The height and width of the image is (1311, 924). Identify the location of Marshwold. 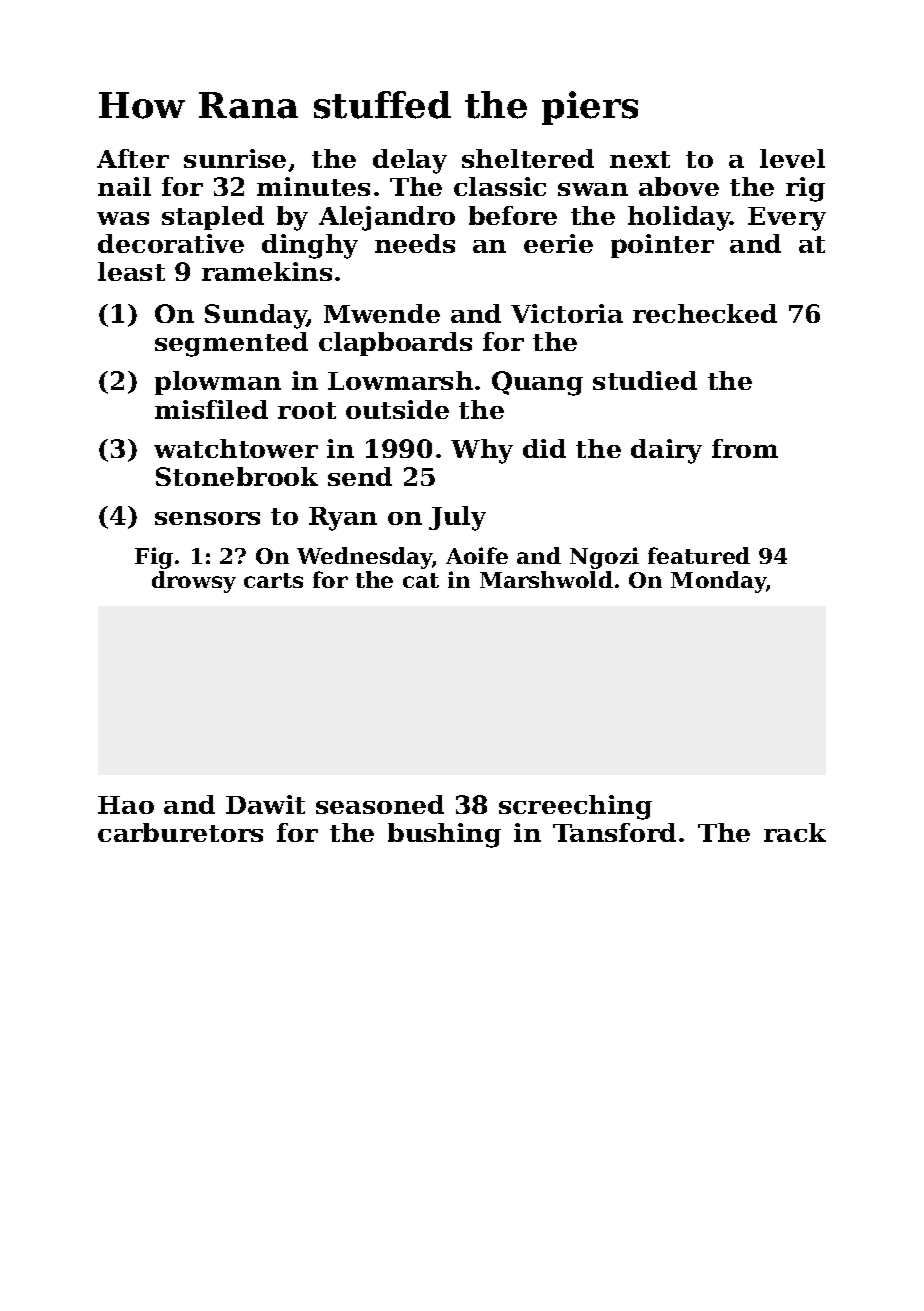
(546, 579).
